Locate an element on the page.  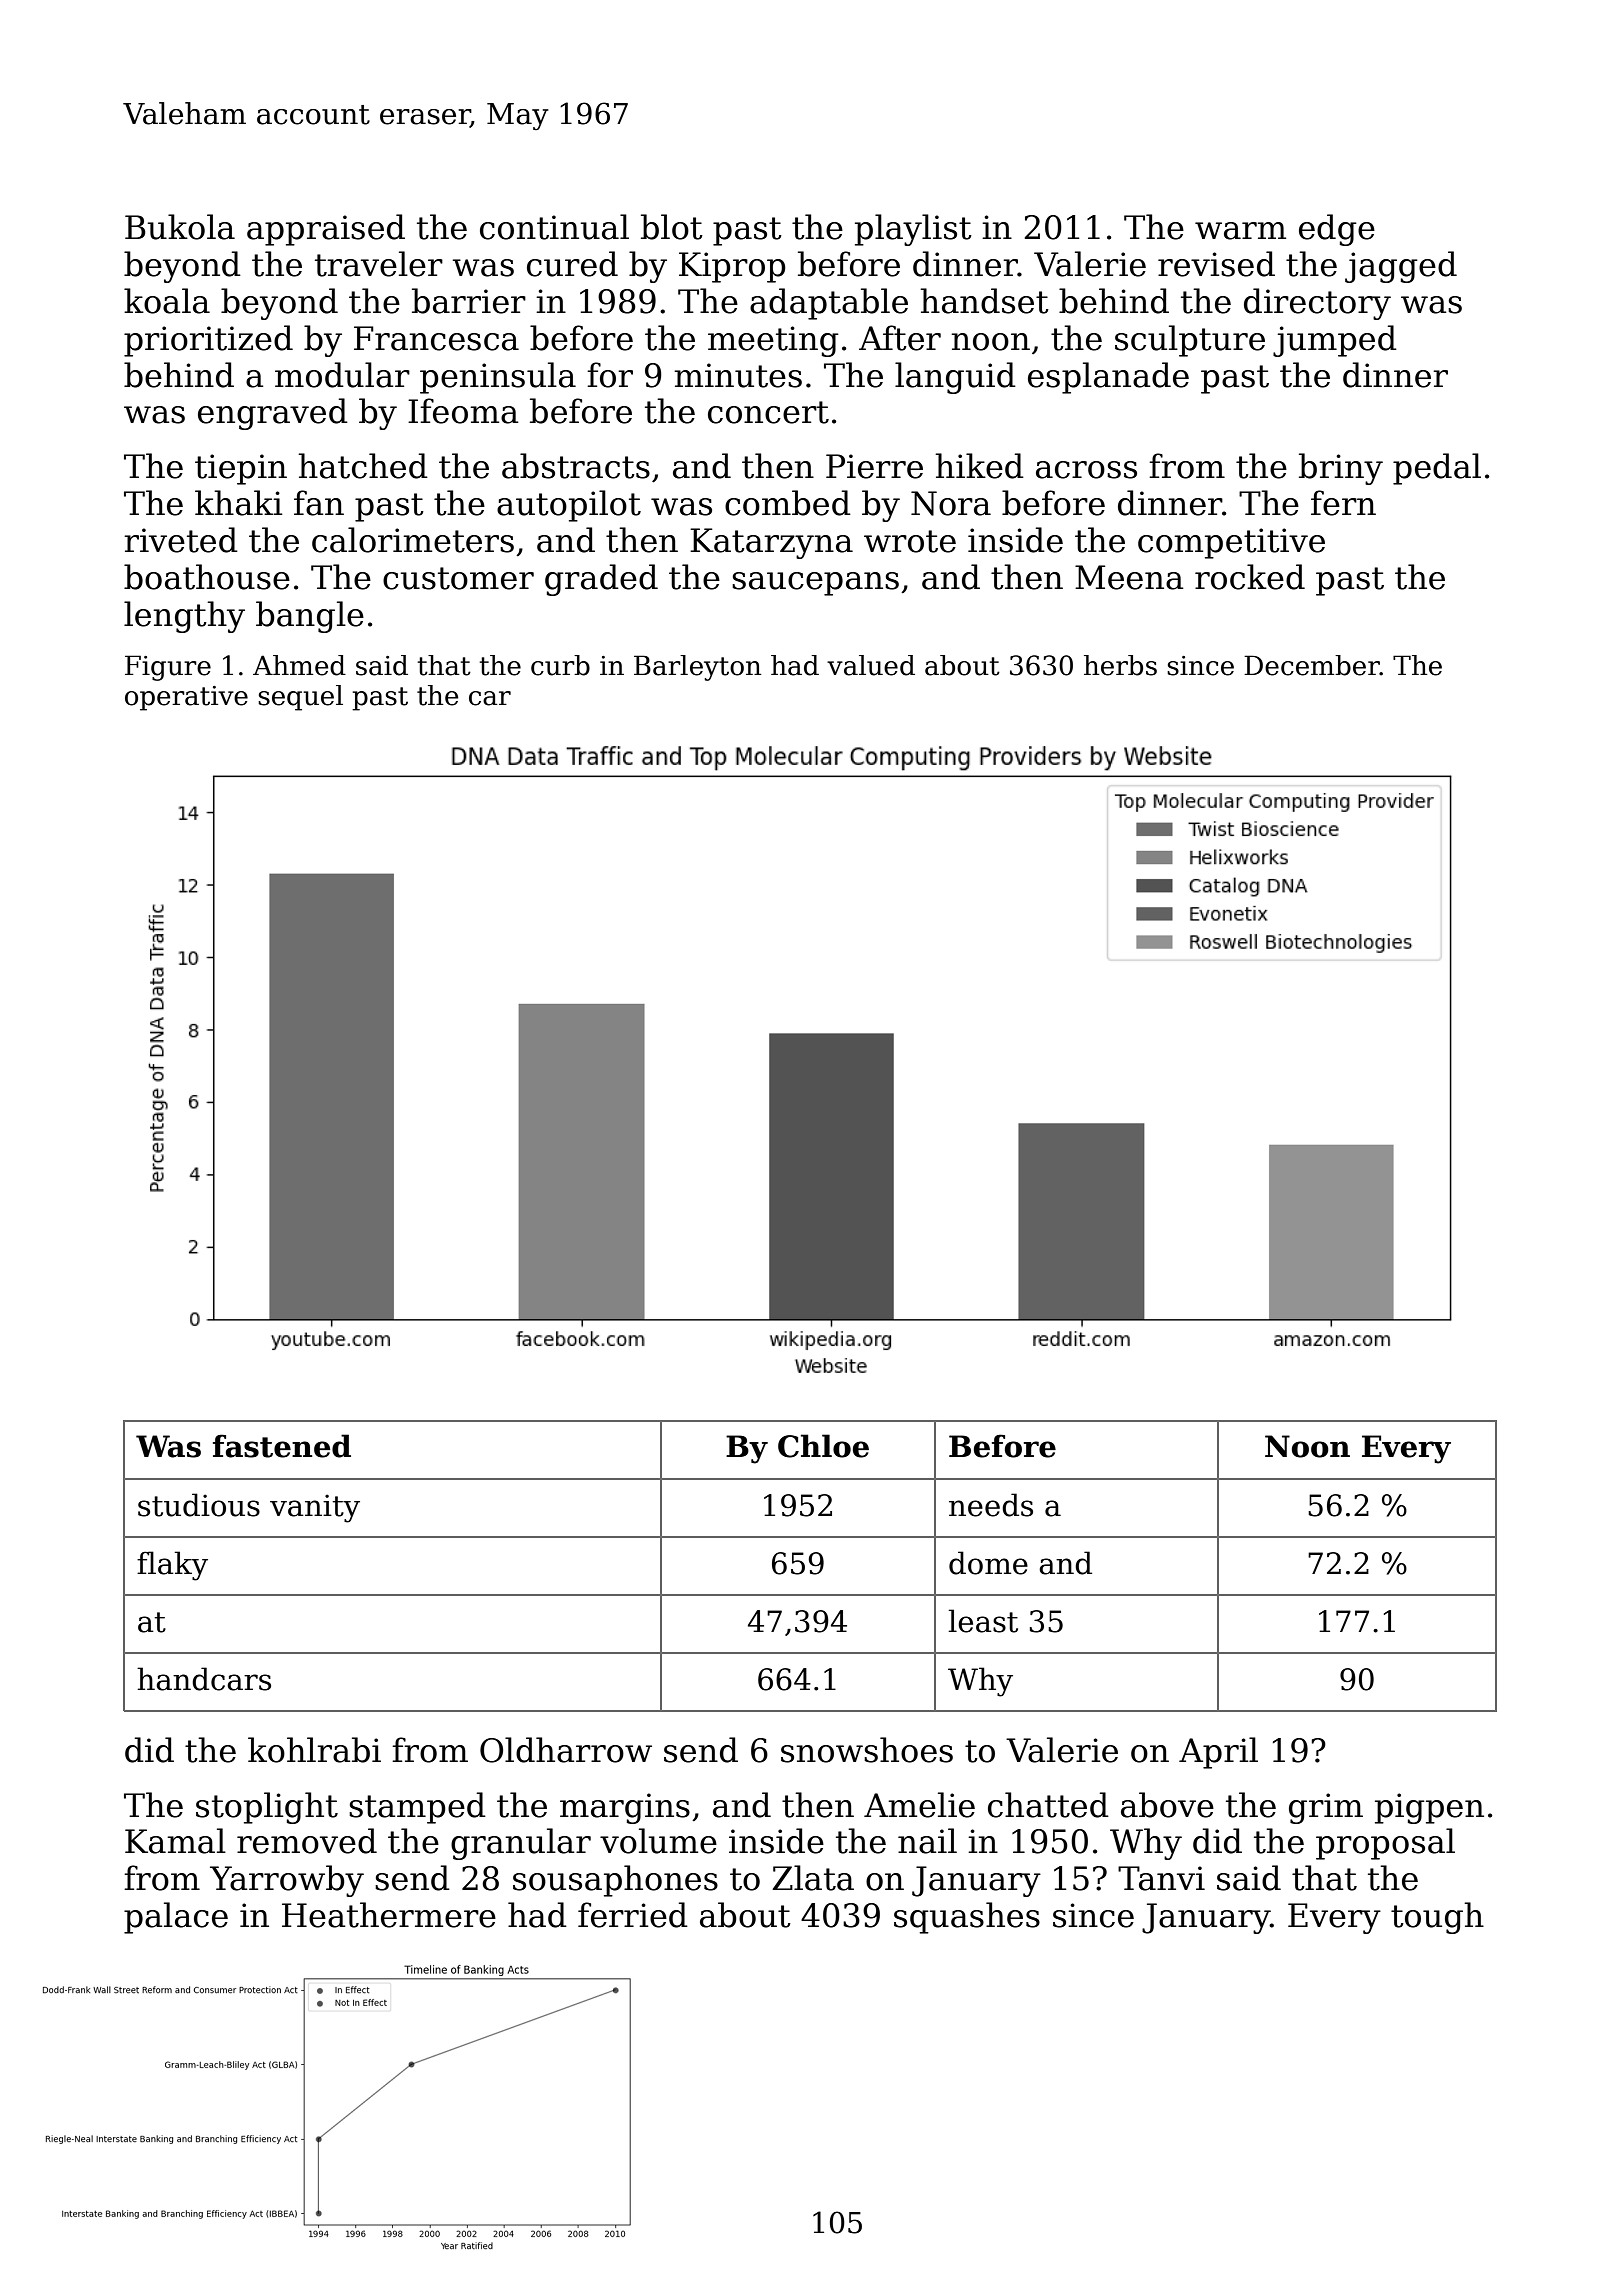
operative is located at coordinates (186, 698).
